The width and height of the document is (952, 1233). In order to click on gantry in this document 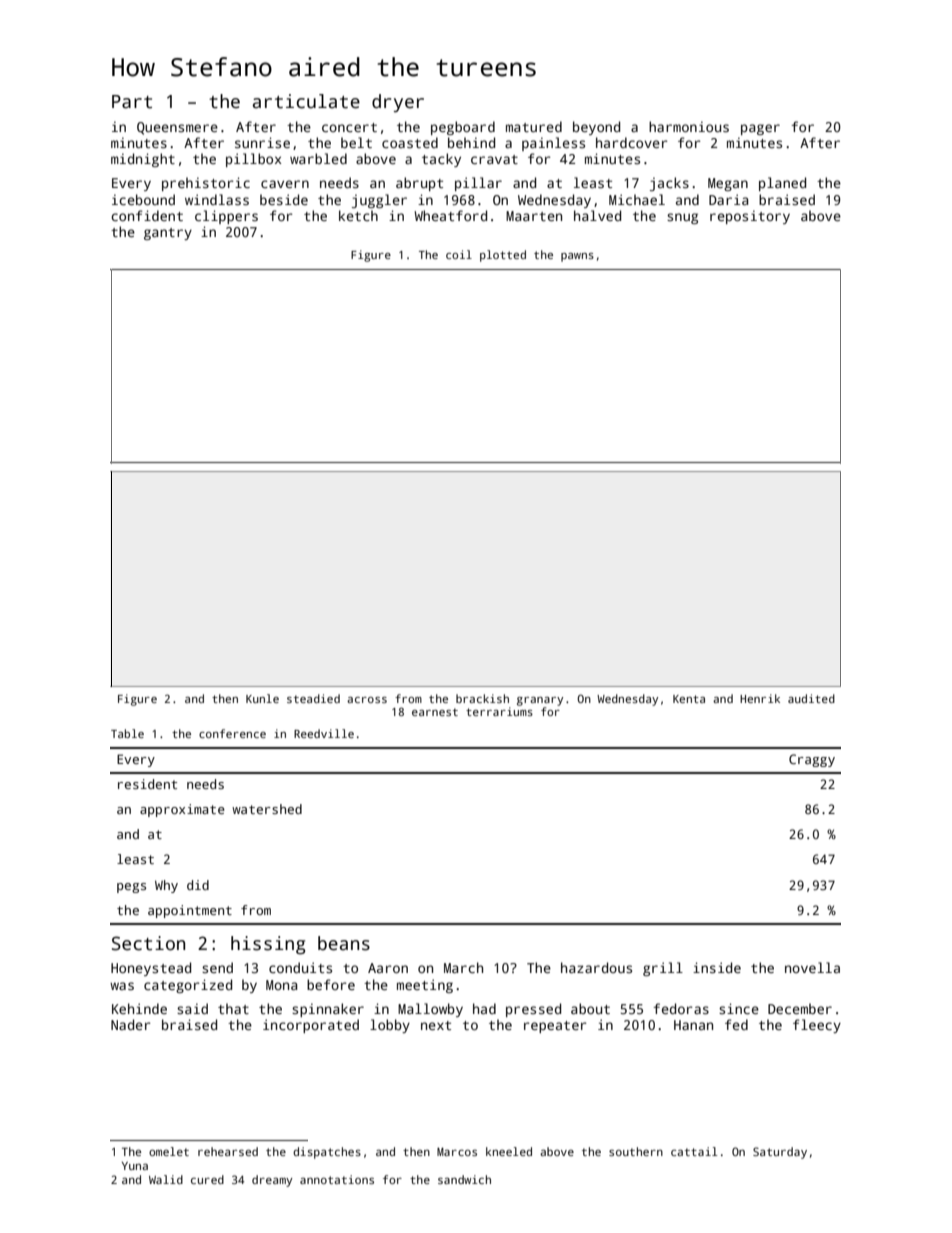, I will do `click(168, 234)`.
